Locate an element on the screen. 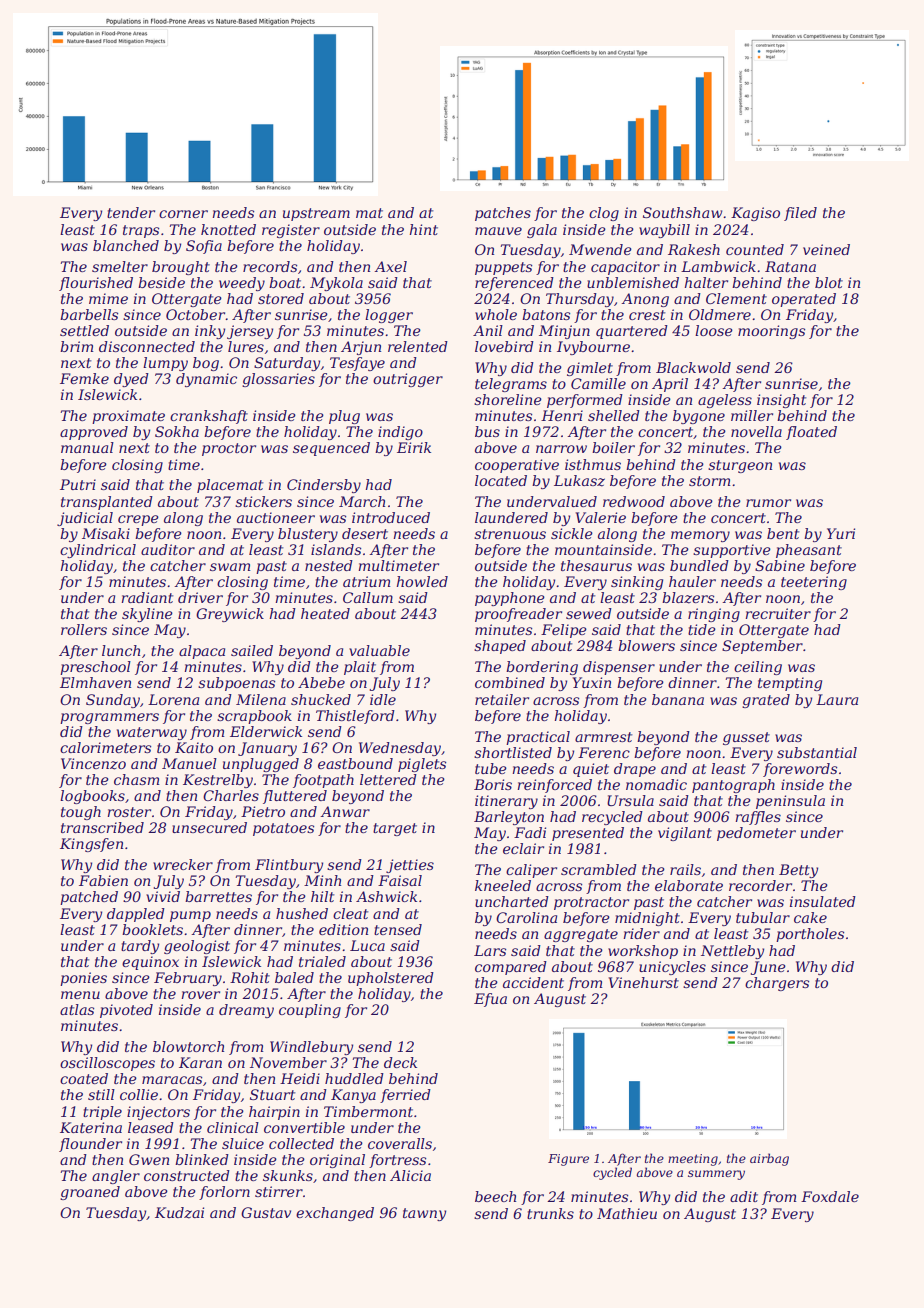  Southshaw is located at coordinates (683, 212).
